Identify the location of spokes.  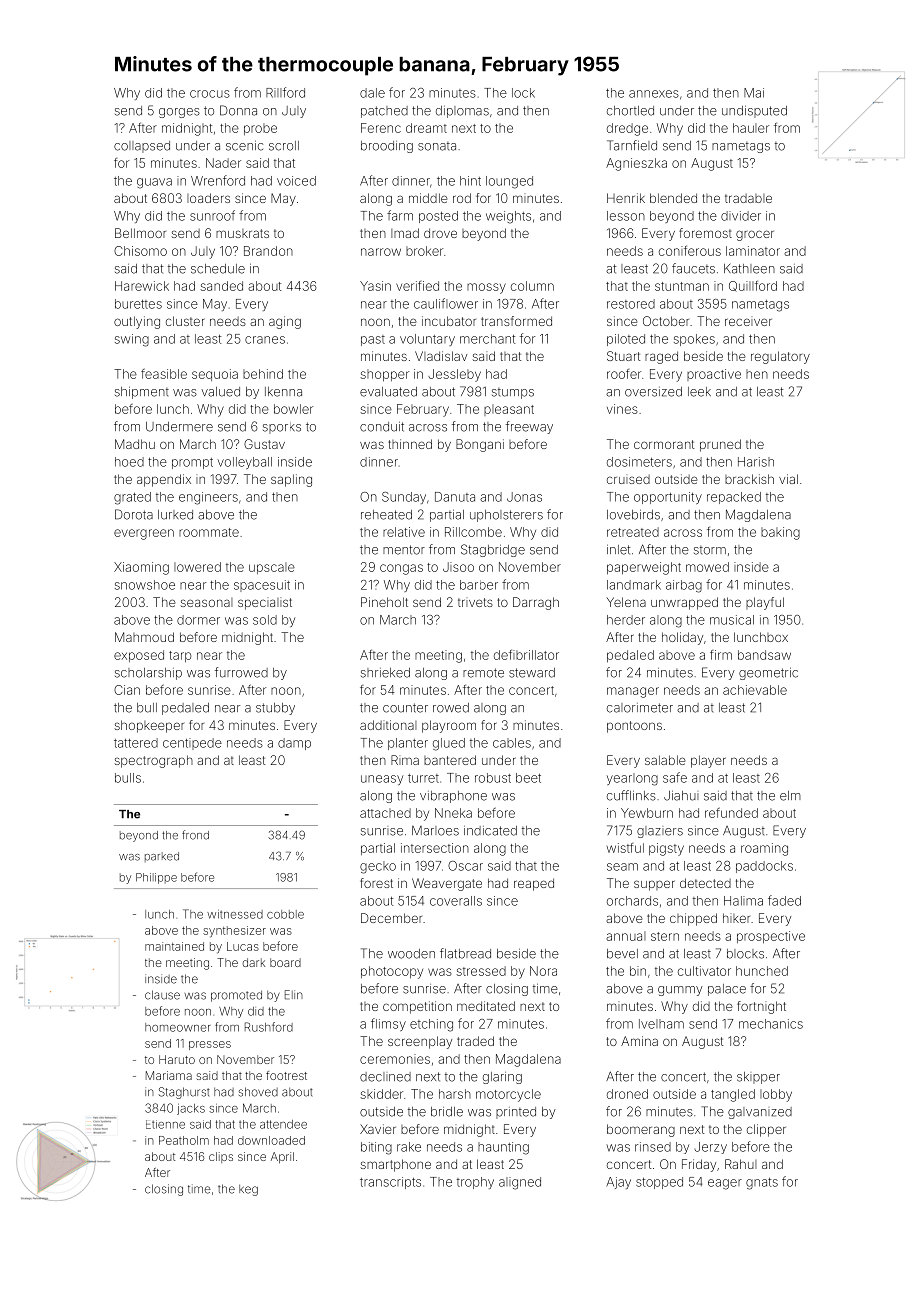
(694, 340).
